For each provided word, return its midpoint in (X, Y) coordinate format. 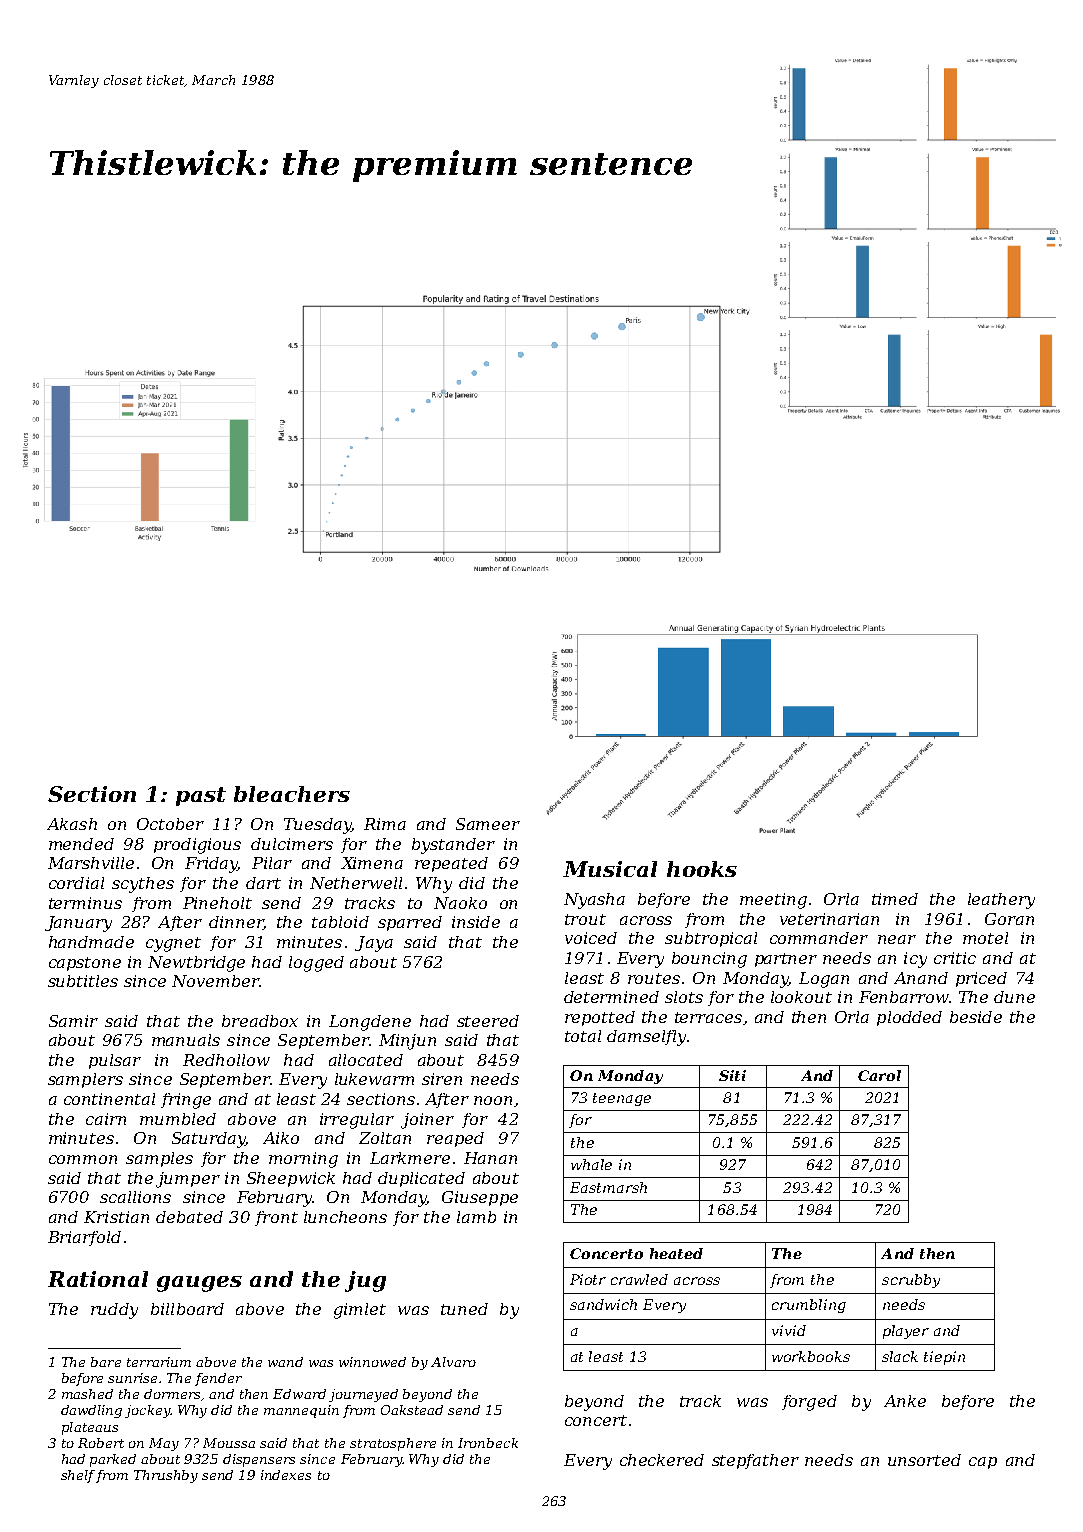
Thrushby (166, 1476)
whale (591, 1164)
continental (109, 1099)
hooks (702, 869)
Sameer (488, 824)
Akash (72, 824)
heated (676, 1253)
